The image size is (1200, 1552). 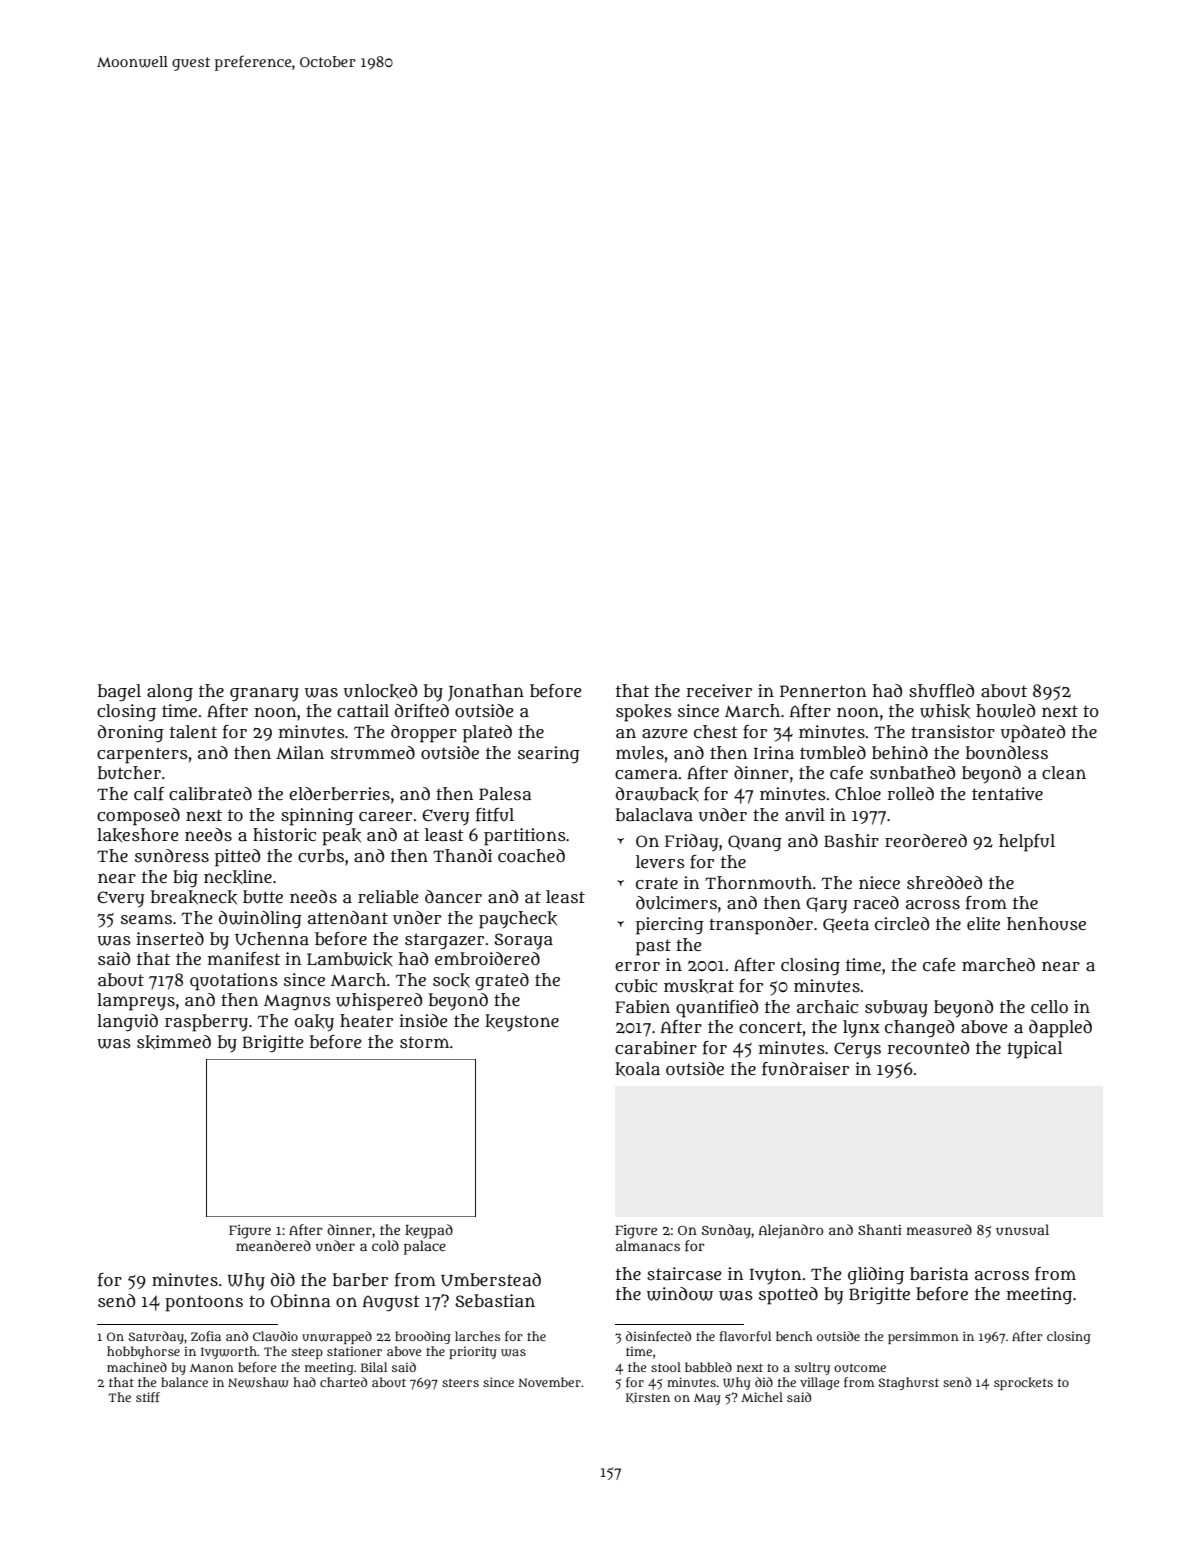 What do you see at coordinates (307, 1353) in the screenshot?
I see `steep` at bounding box center [307, 1353].
